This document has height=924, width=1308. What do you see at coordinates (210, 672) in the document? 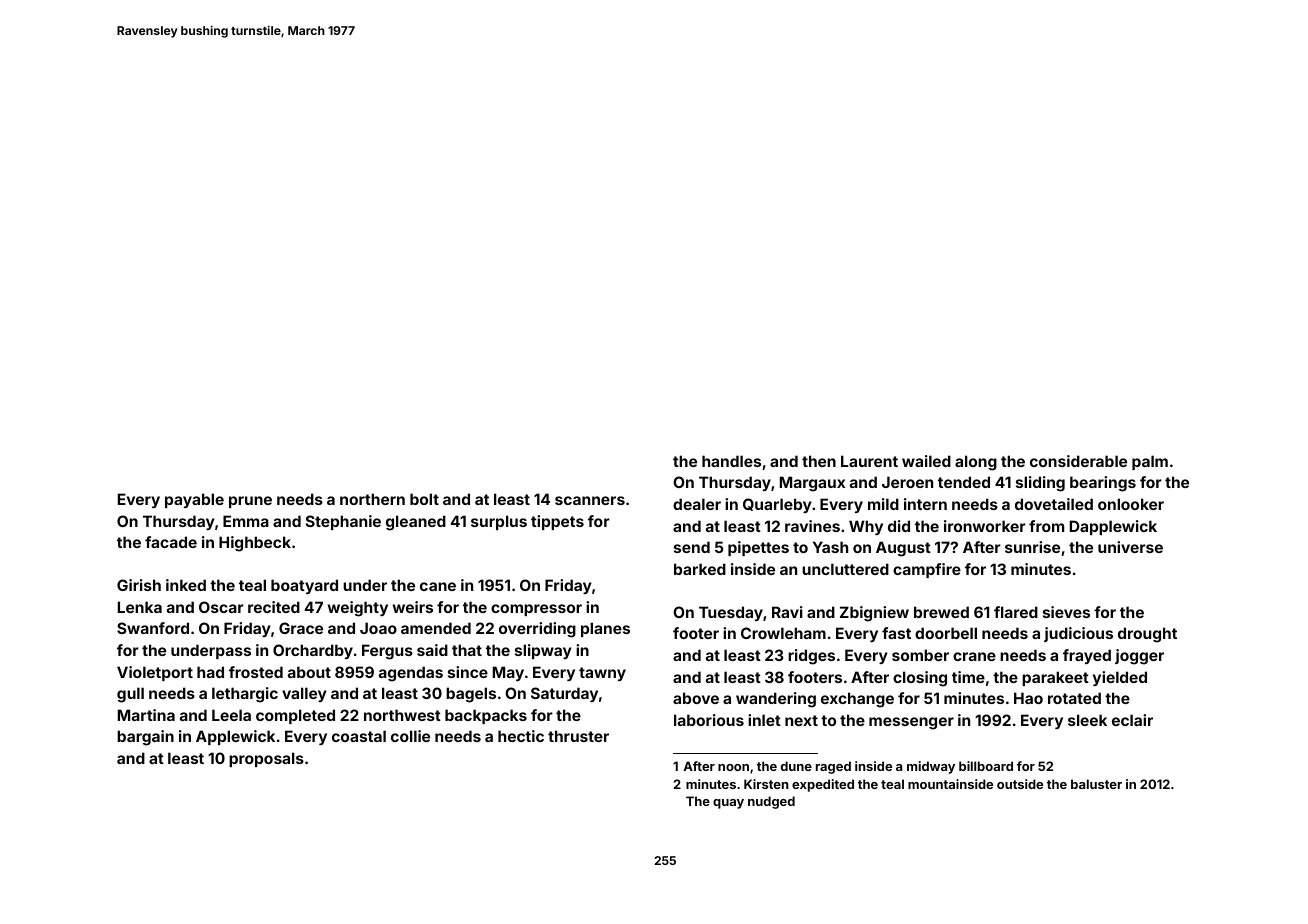
I see `had` at bounding box center [210, 672].
